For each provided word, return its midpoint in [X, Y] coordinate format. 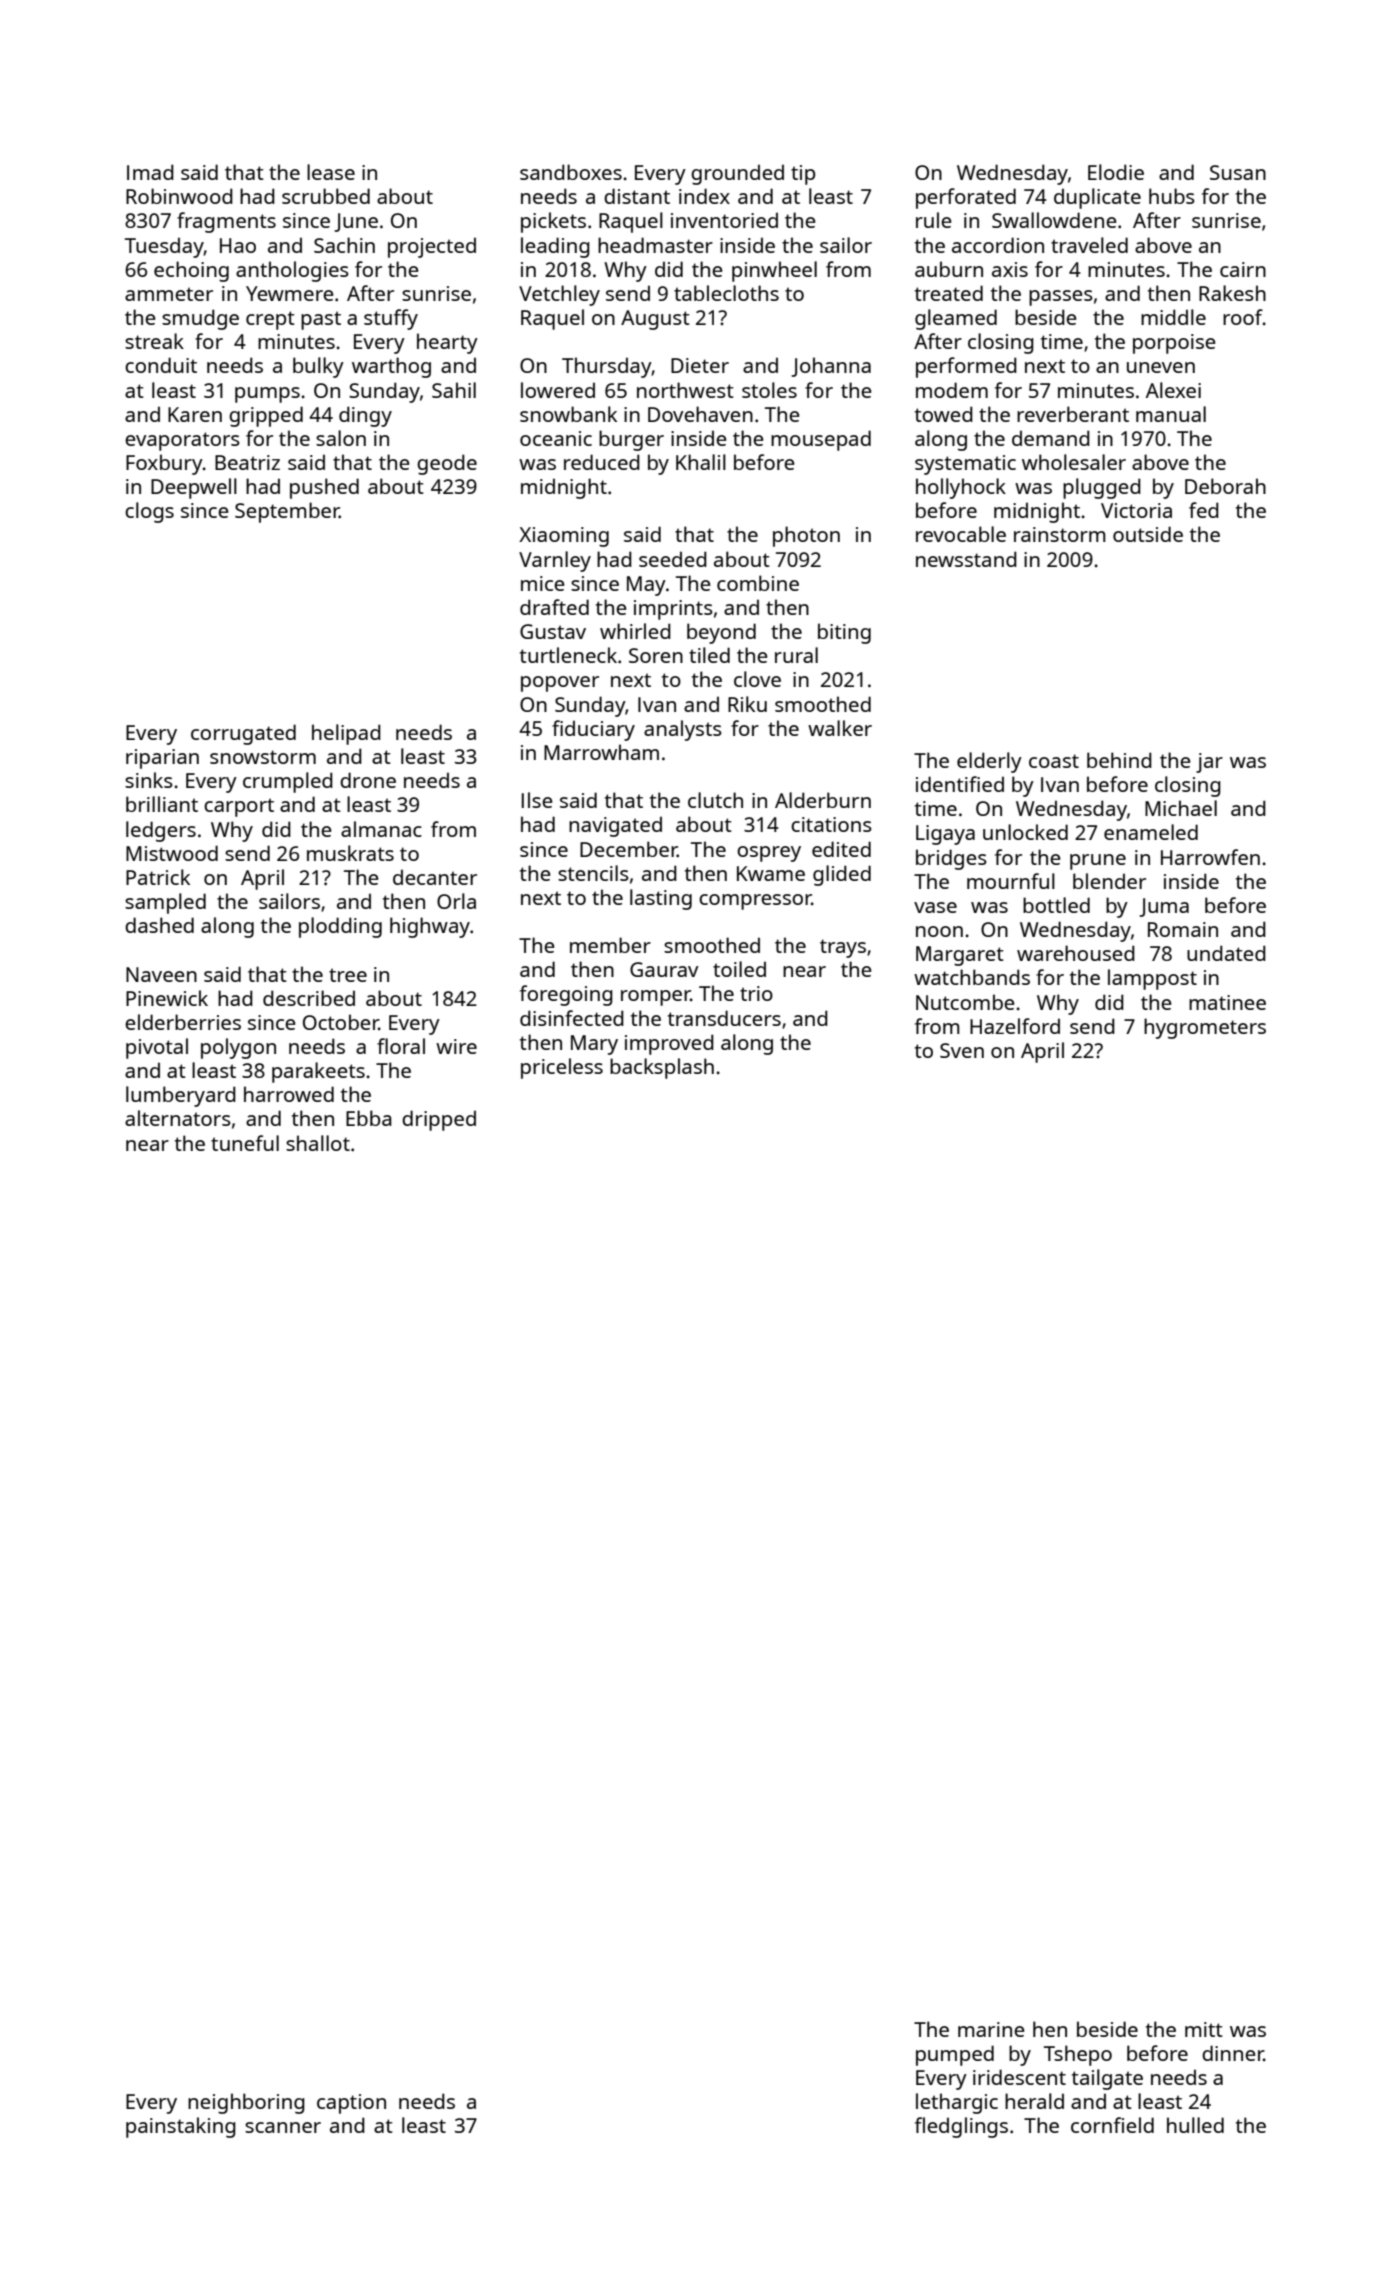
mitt [1204, 2029]
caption [351, 2104]
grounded [737, 174]
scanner [283, 2127]
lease [331, 172]
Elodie [1116, 172]
